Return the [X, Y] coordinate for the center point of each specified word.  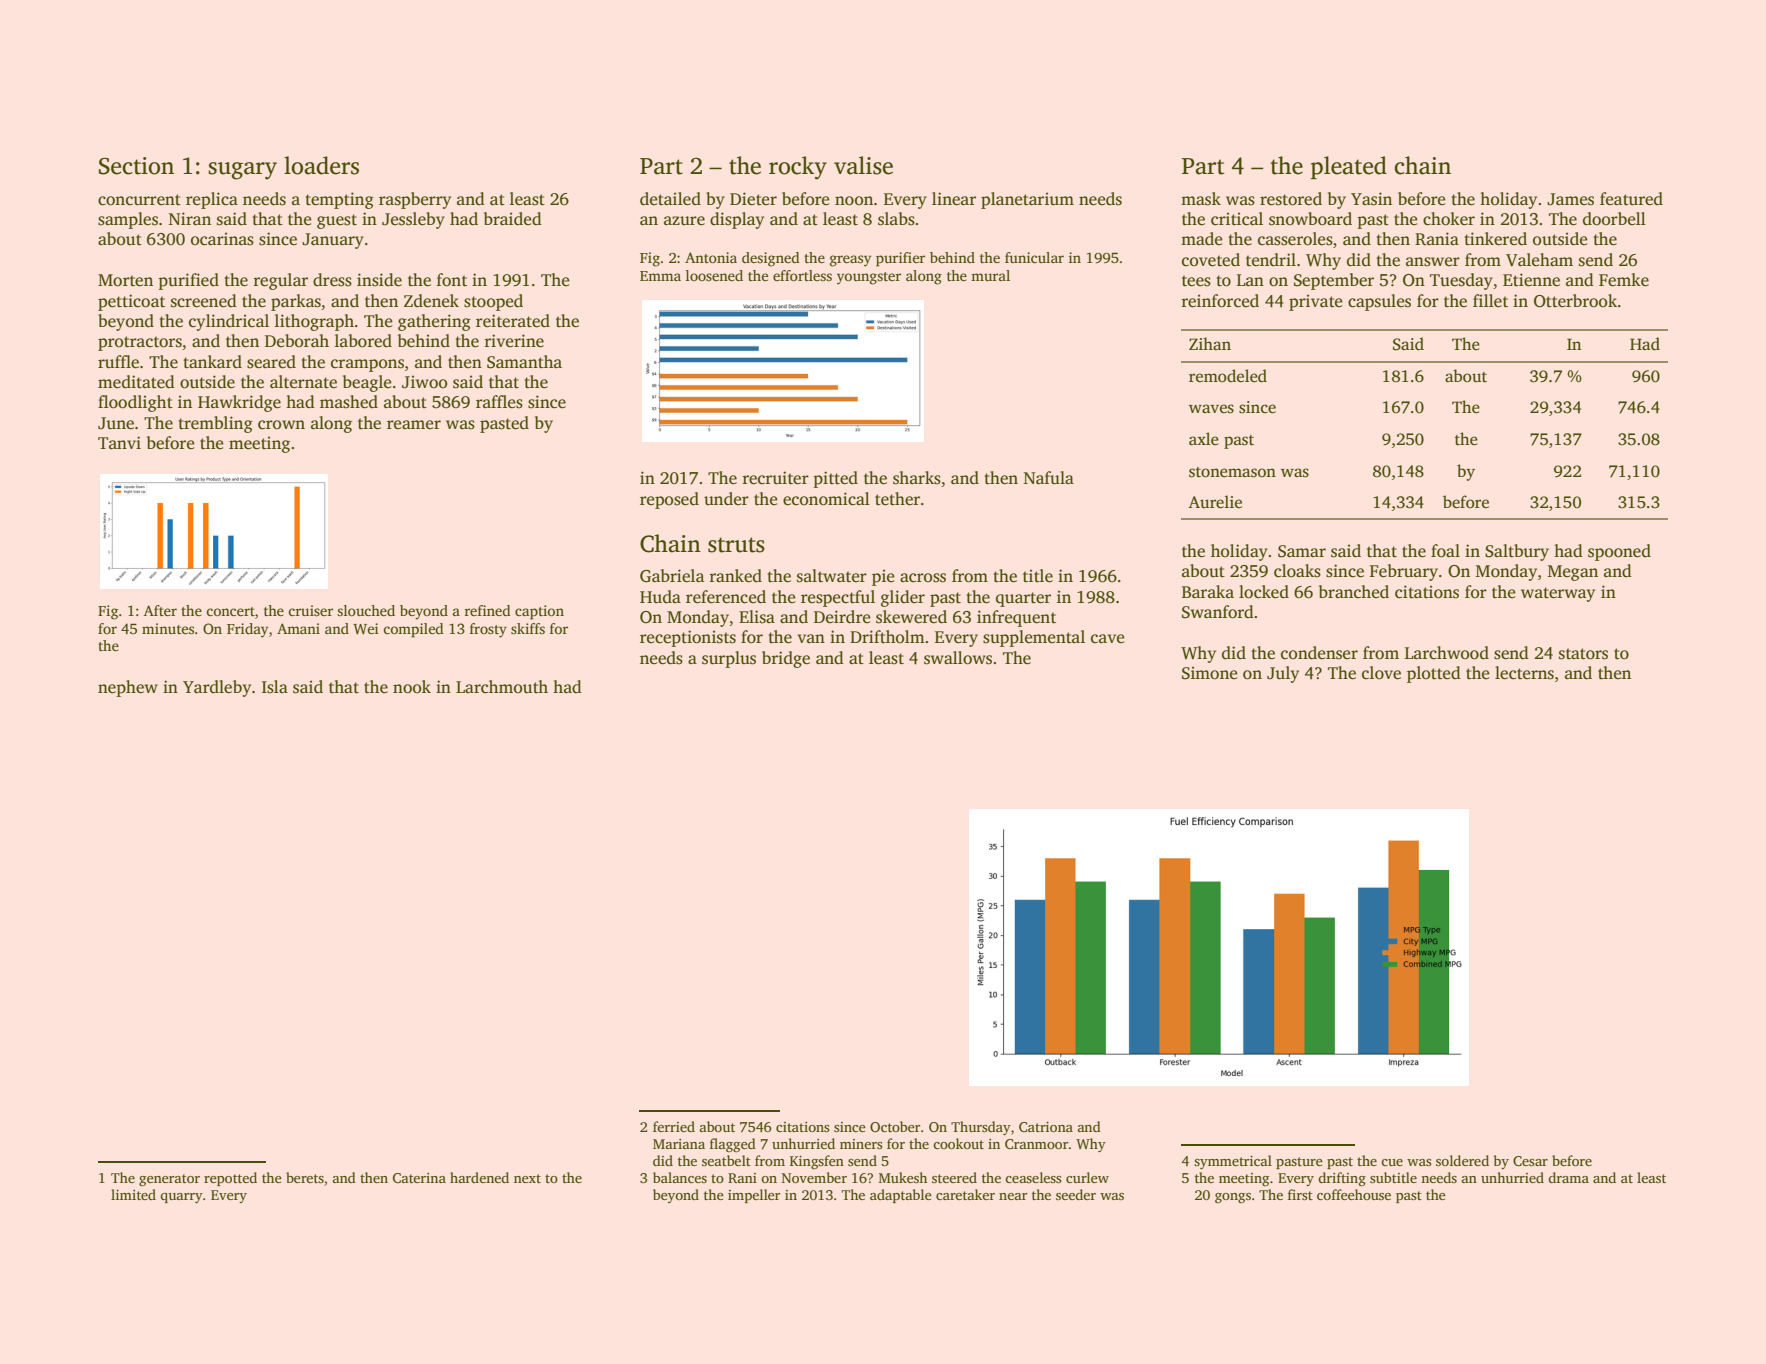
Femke [1624, 280]
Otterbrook [1575, 301]
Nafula [1049, 477]
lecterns [1524, 673]
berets [305, 1177]
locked [1264, 592]
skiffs [528, 628]
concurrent [139, 200]
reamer [414, 424]
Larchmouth [502, 687]
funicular [1034, 257]
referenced [726, 597]
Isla [275, 687]
